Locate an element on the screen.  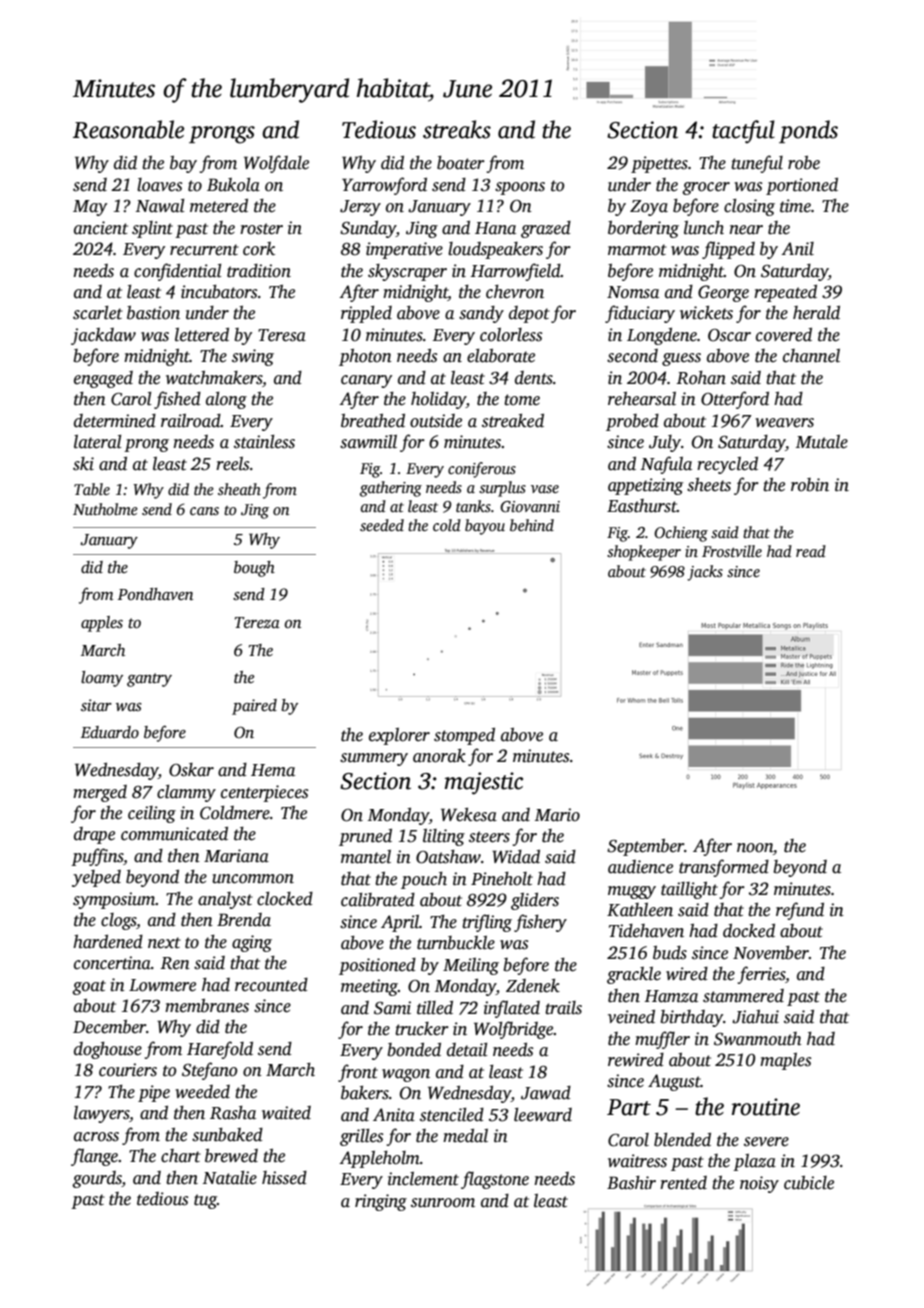
coniferous is located at coordinates (482, 470).
